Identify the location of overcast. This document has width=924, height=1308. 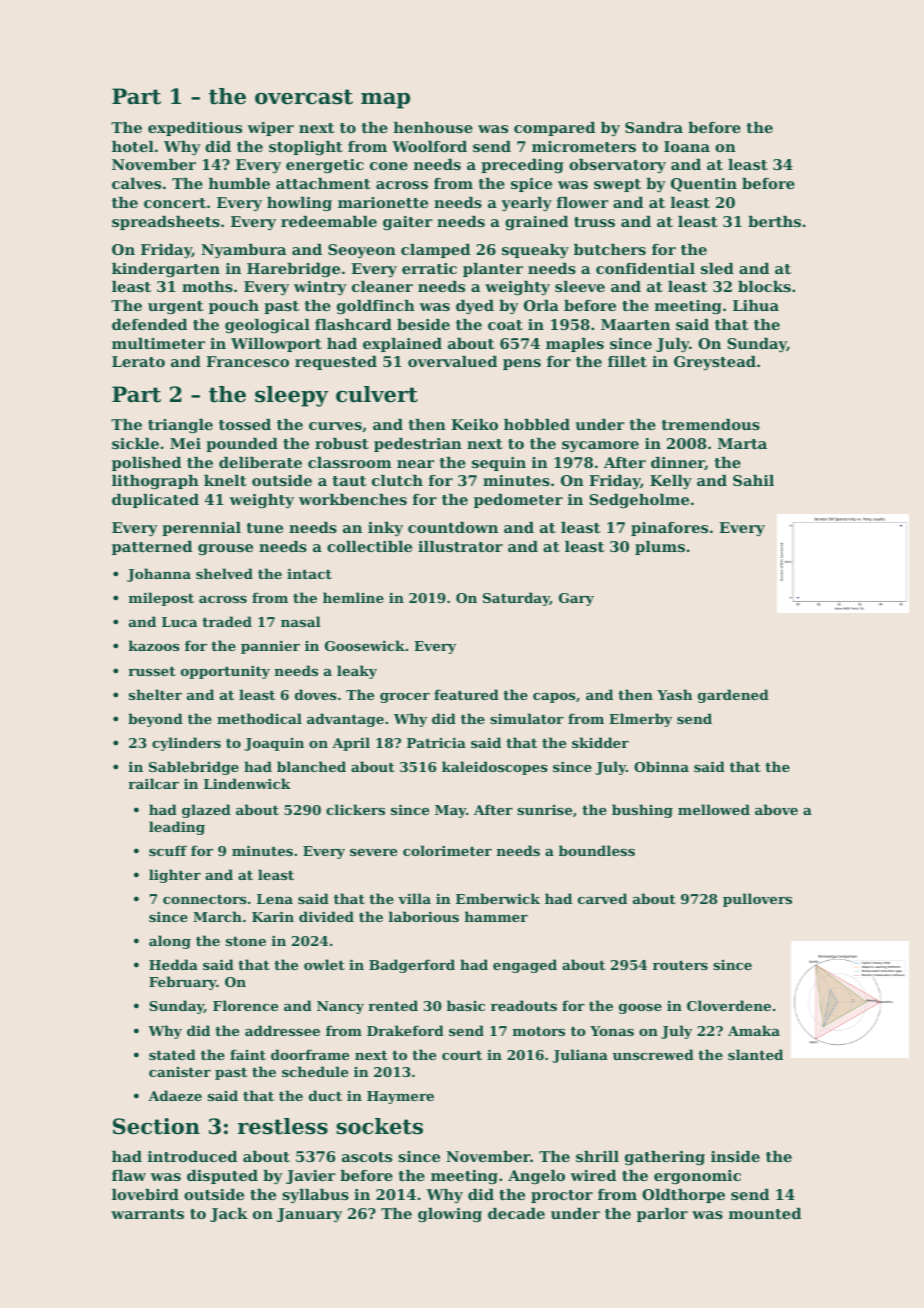
(304, 97).
